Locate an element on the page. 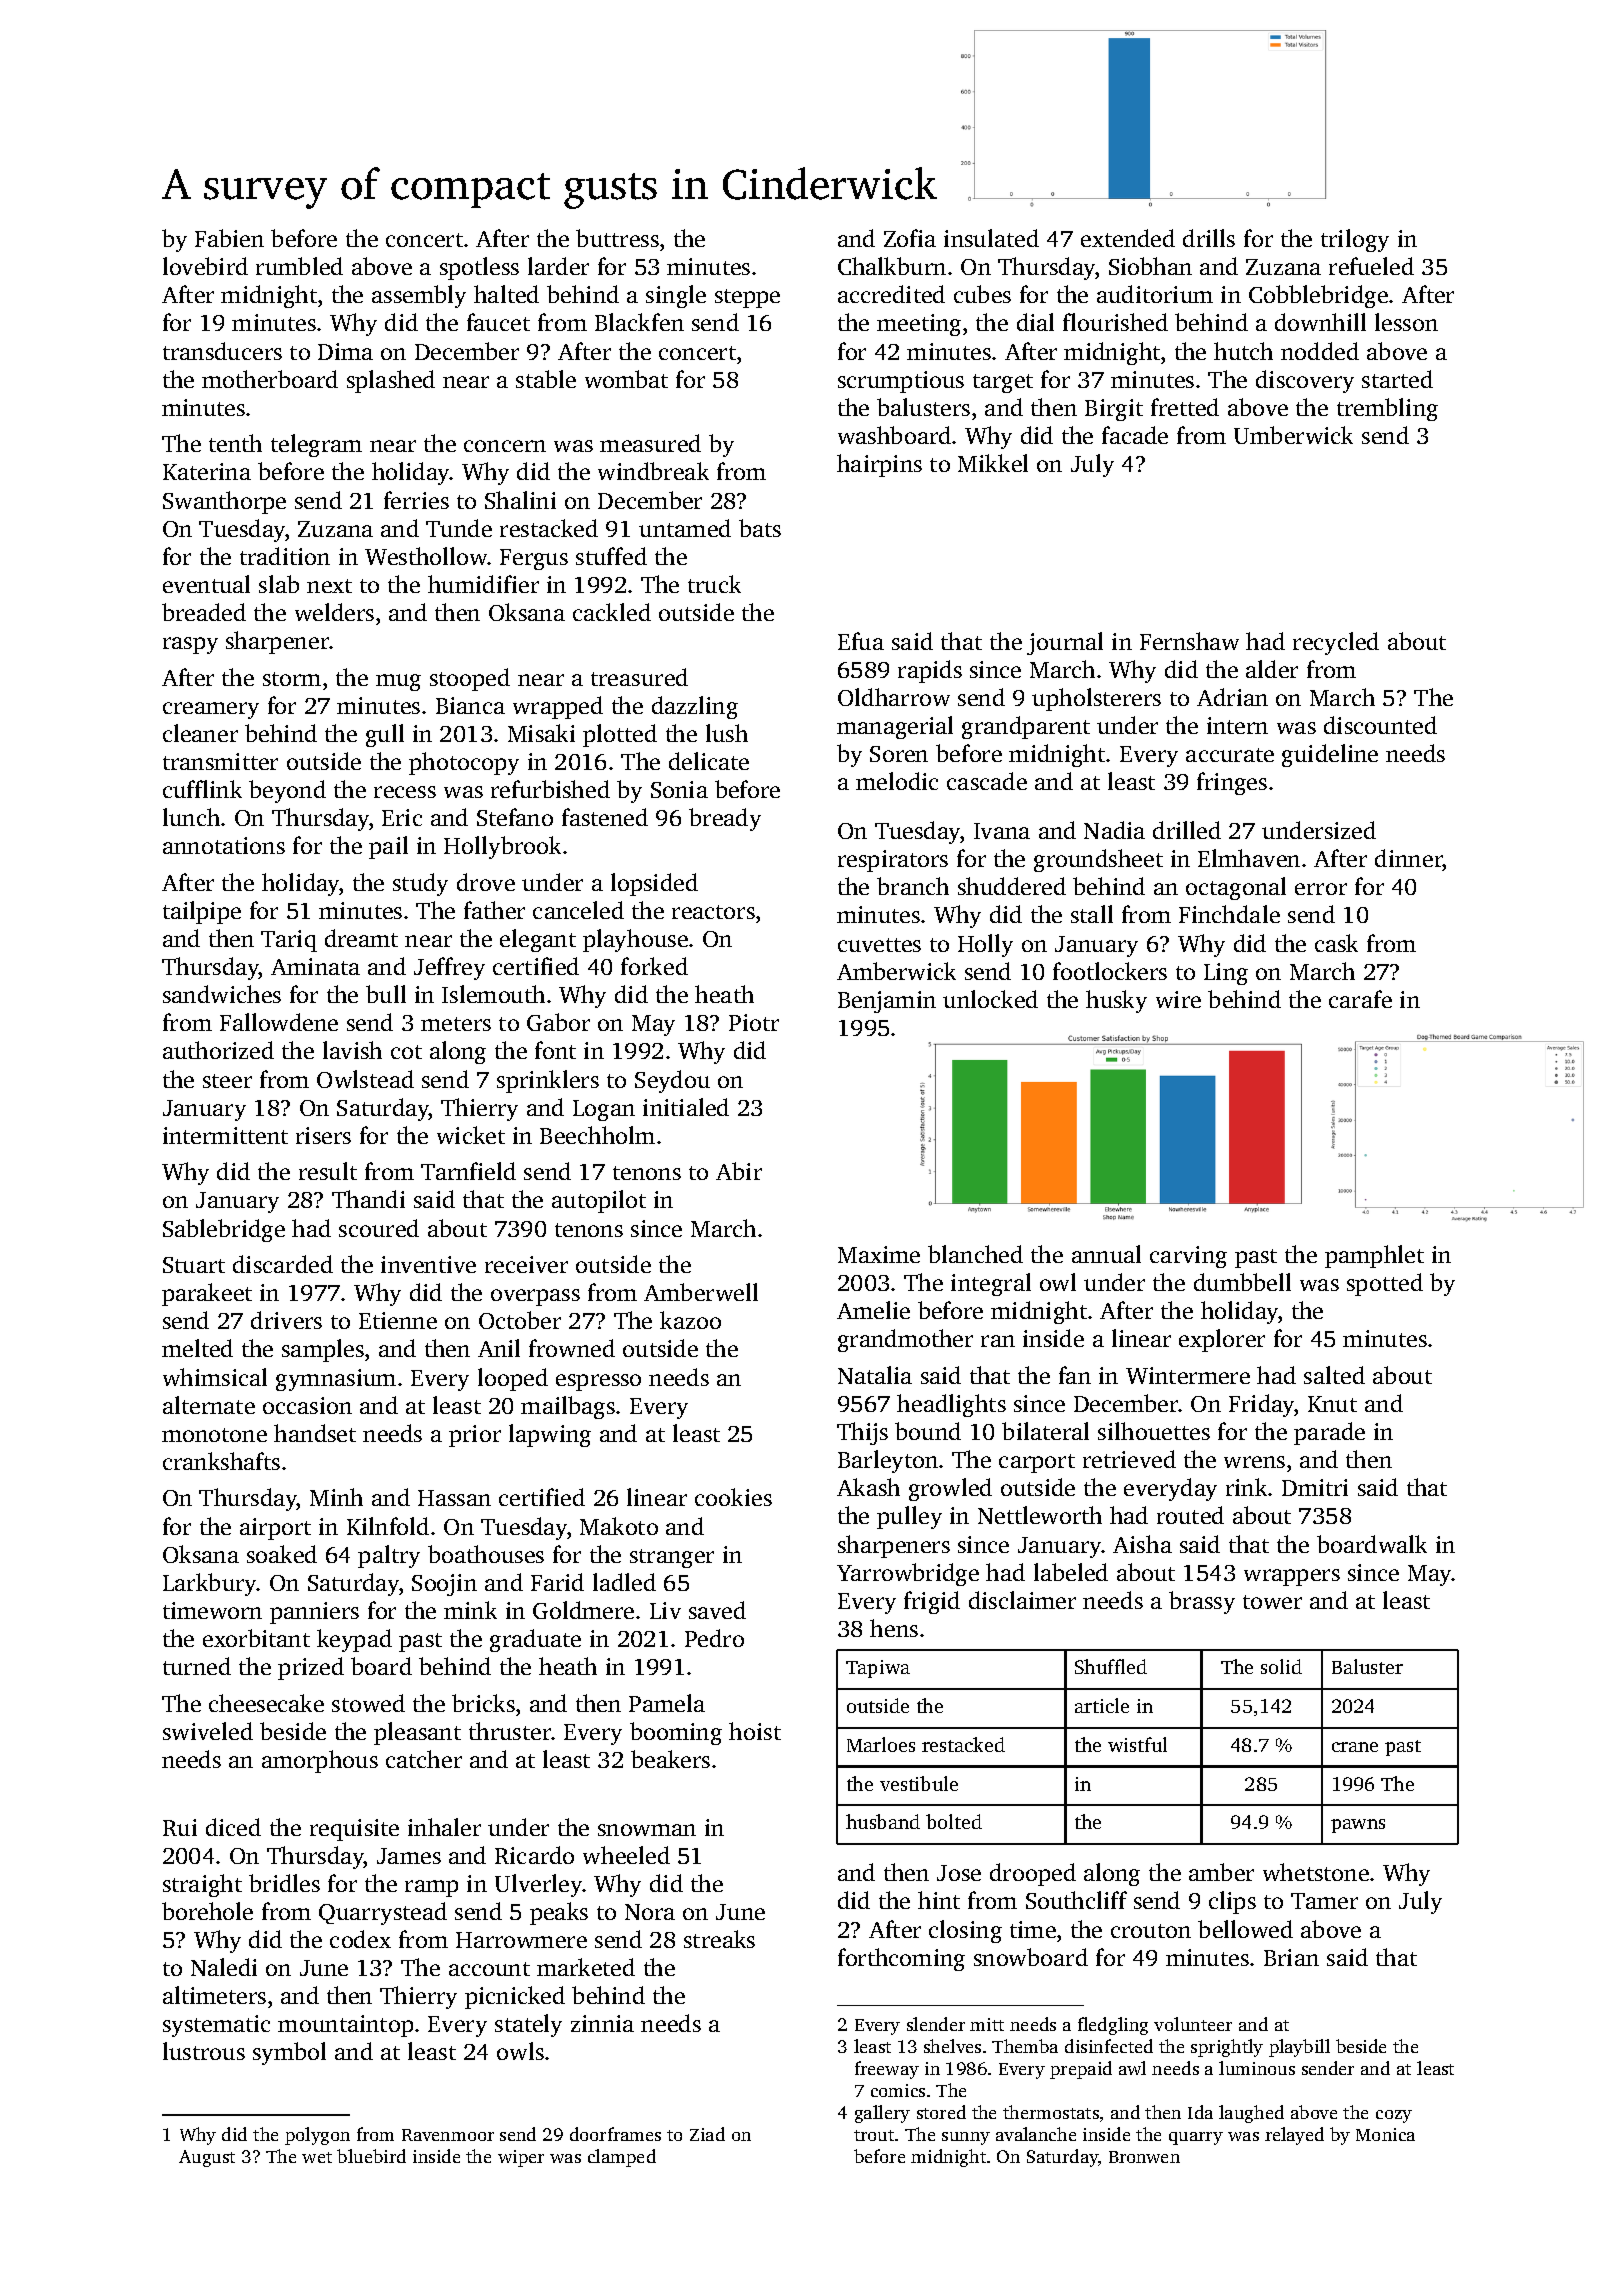 This page has height=2292, width=1620. extended is located at coordinates (1128, 238).
